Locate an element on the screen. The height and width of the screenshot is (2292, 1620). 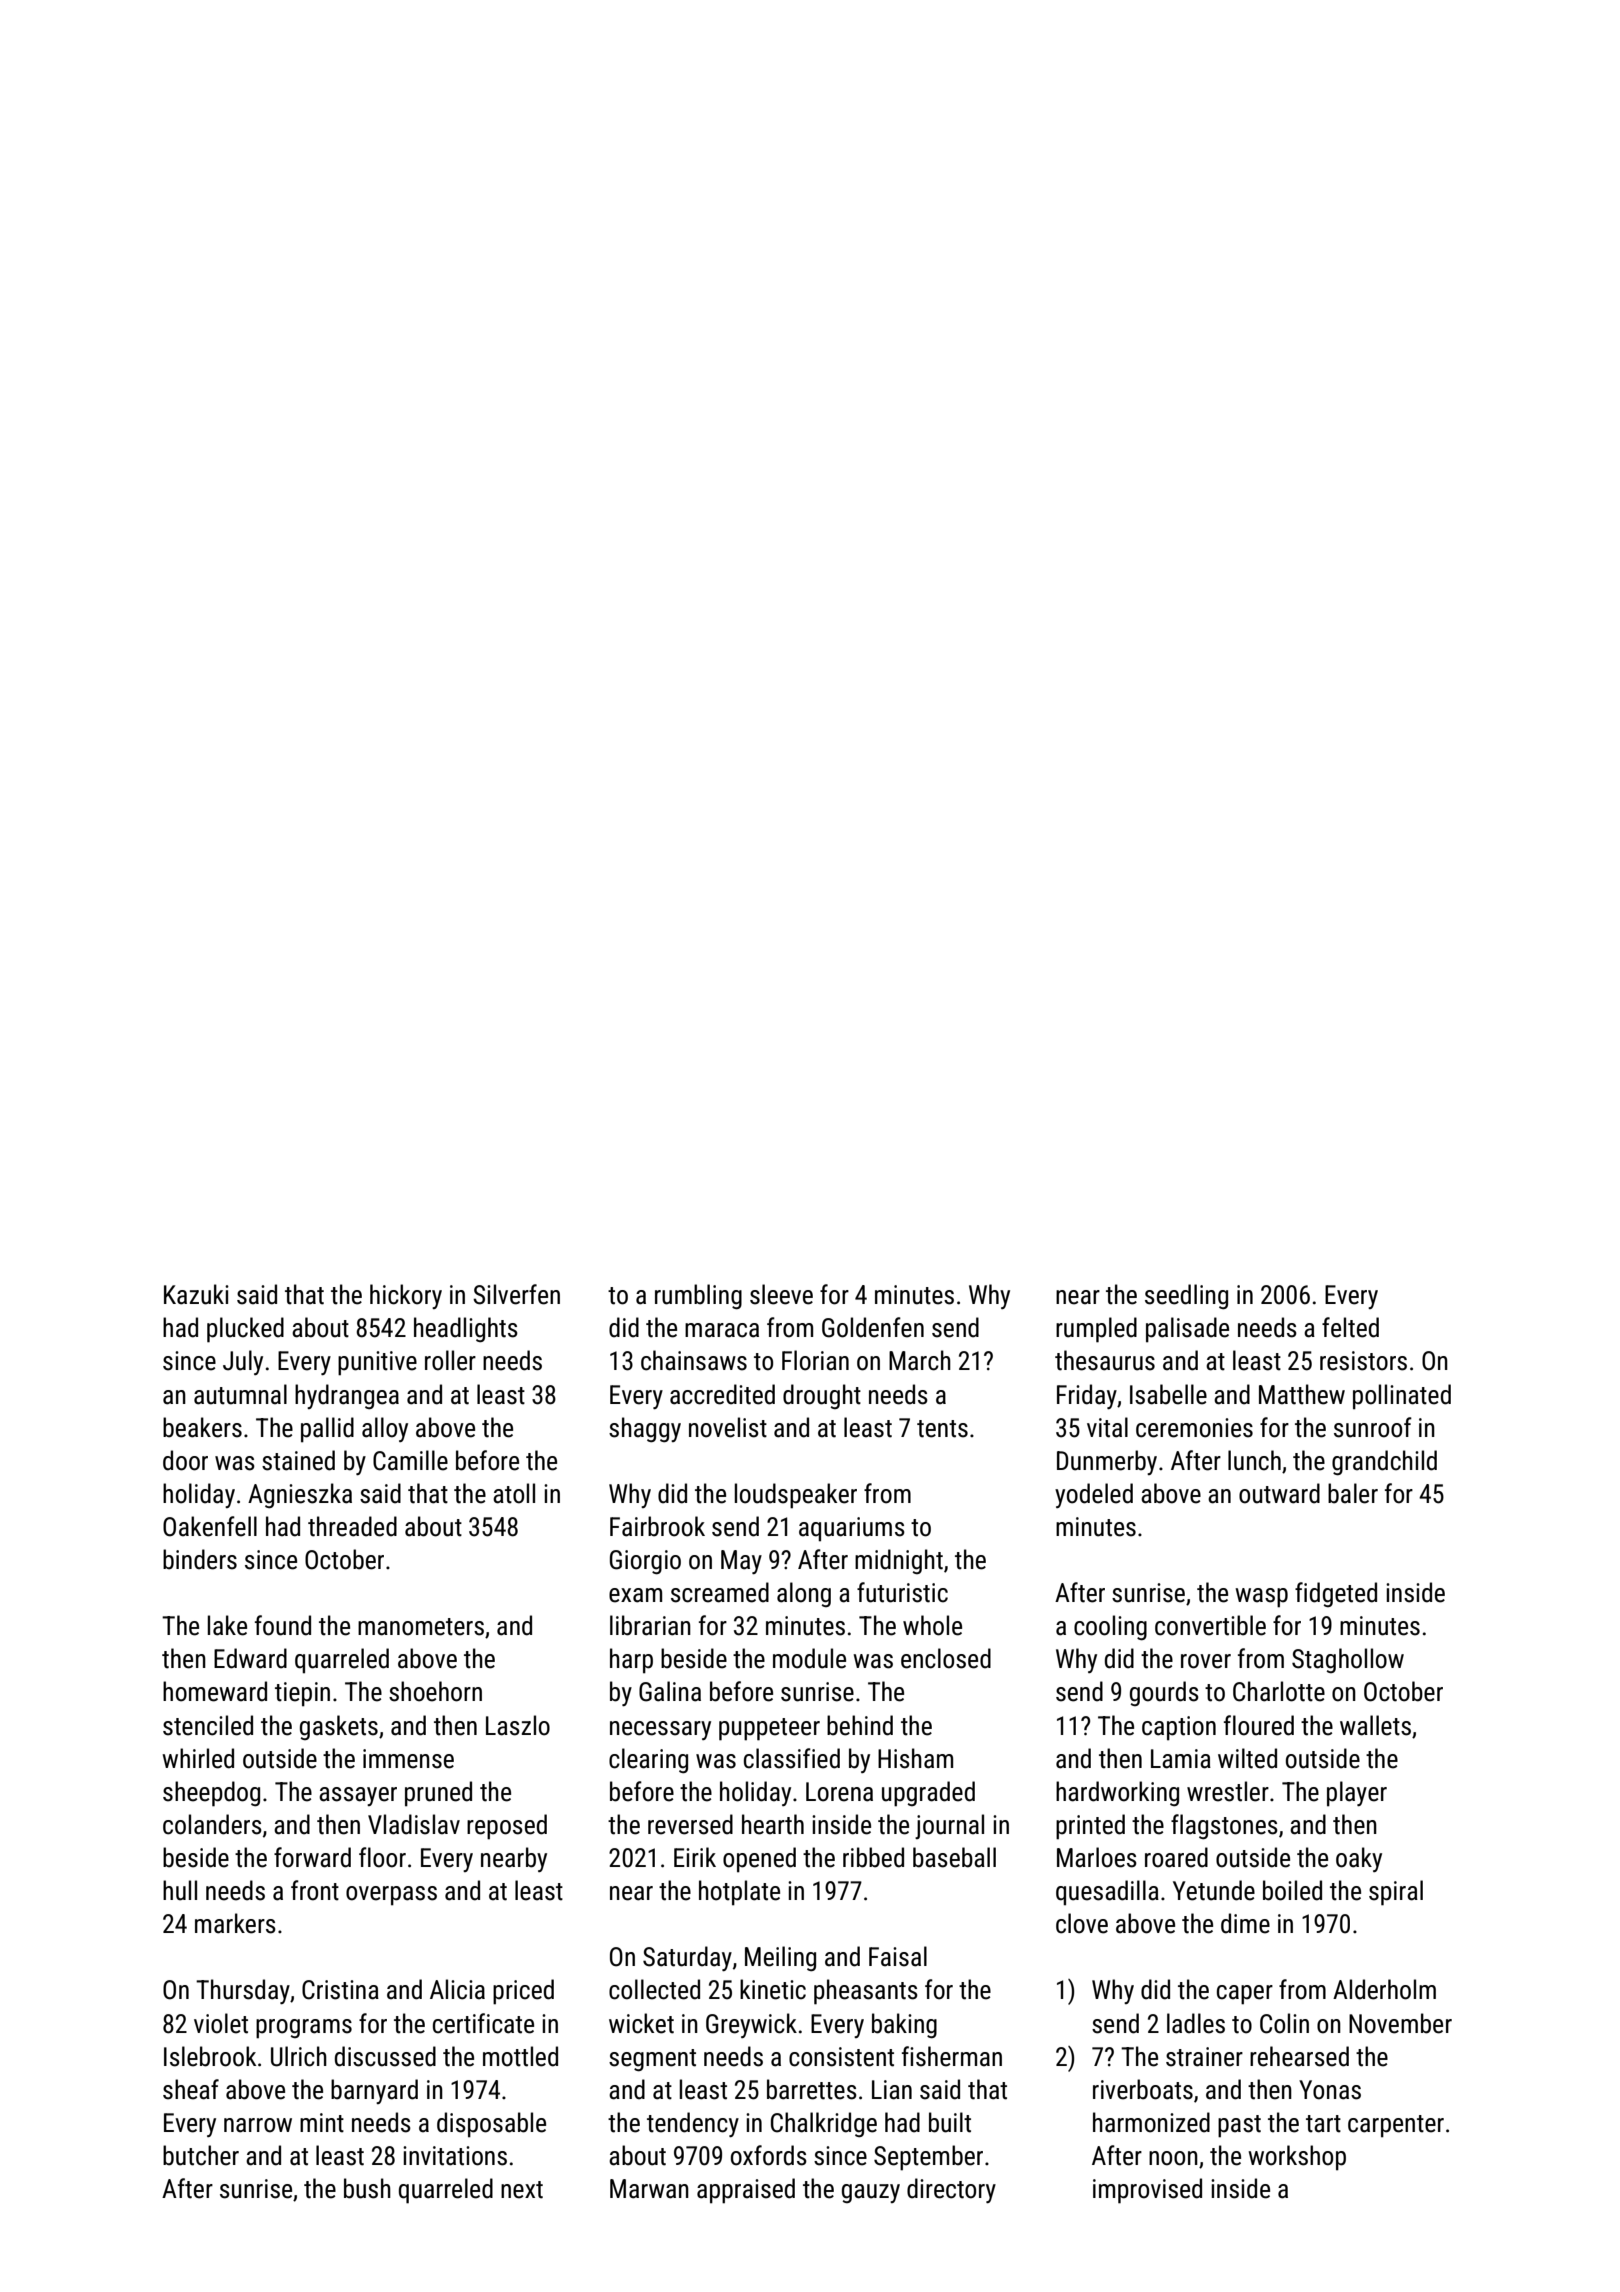
wilted is located at coordinates (1247, 1758).
